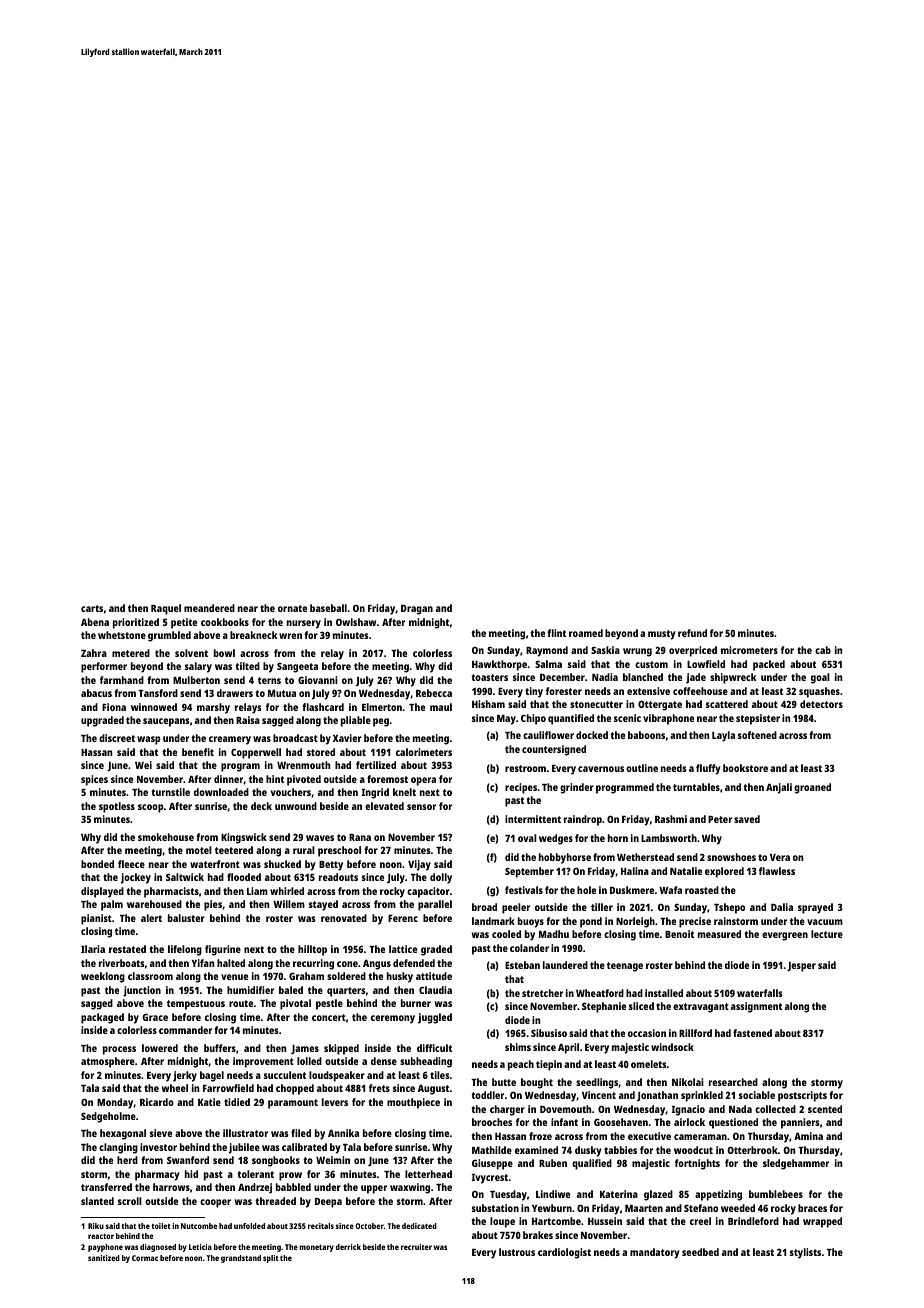 The height and width of the page is (1308, 924). I want to click on sensor, so click(421, 807).
